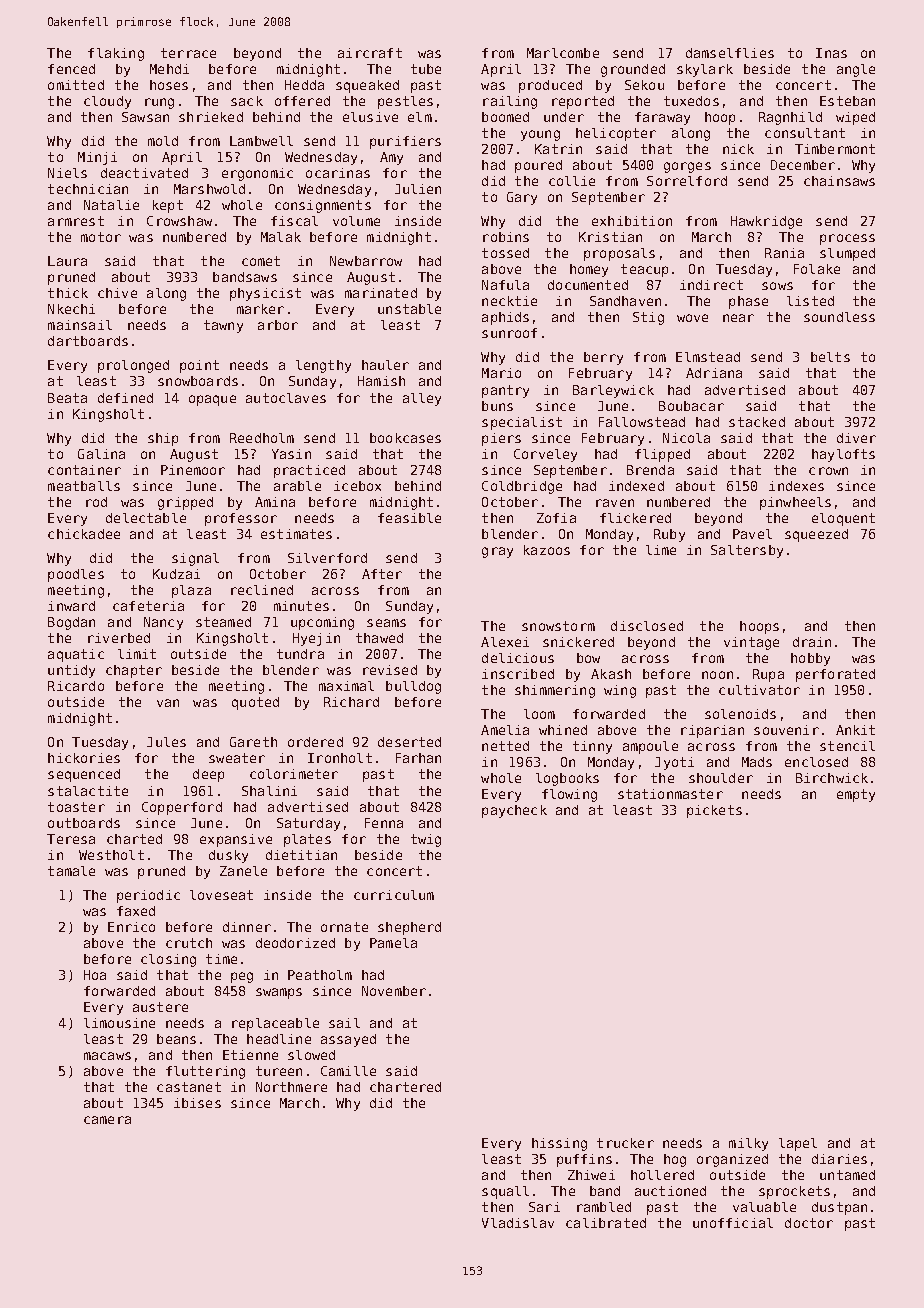 The height and width of the screenshot is (1308, 924). I want to click on shimmering, so click(555, 691).
